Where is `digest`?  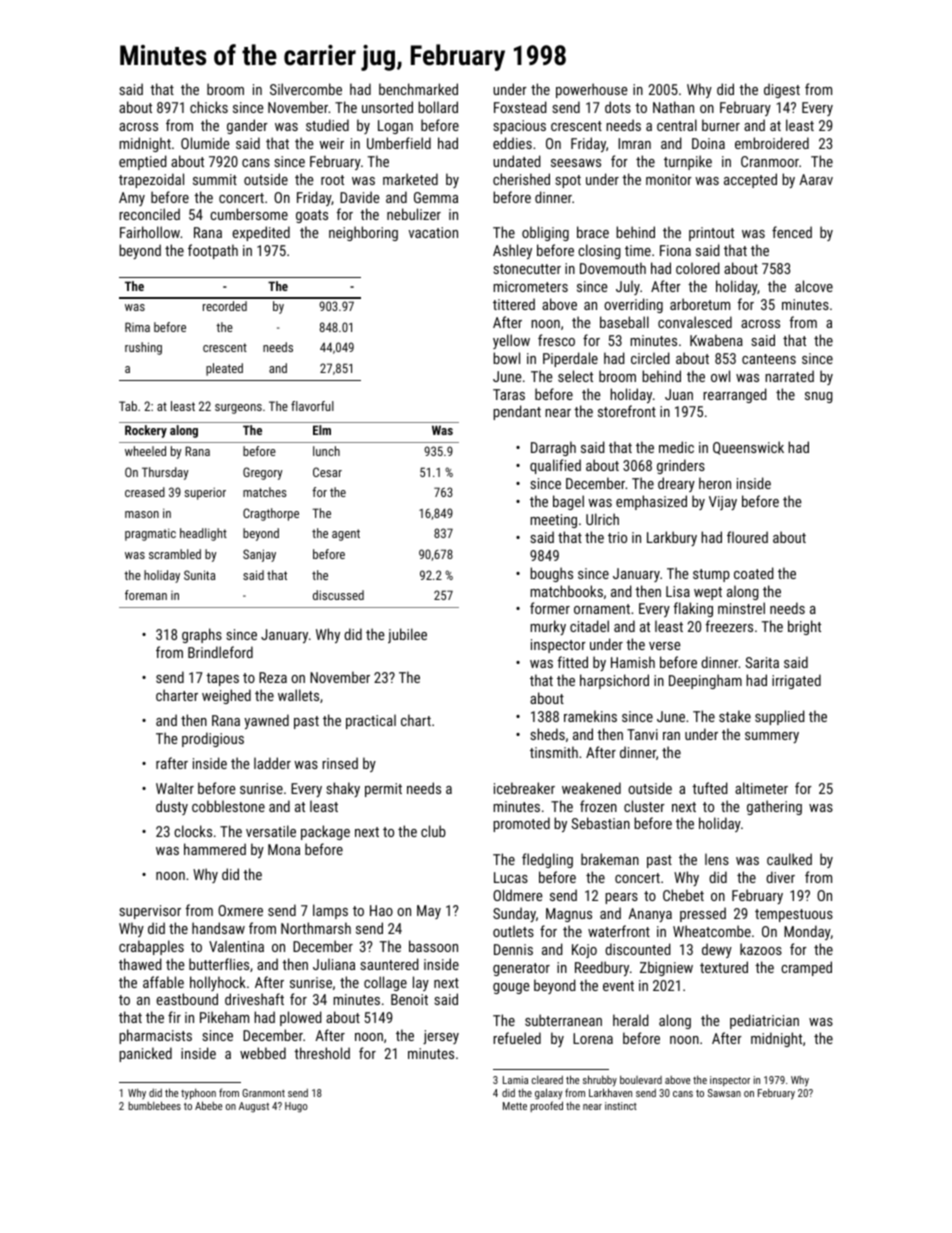
digest is located at coordinates (782, 90).
